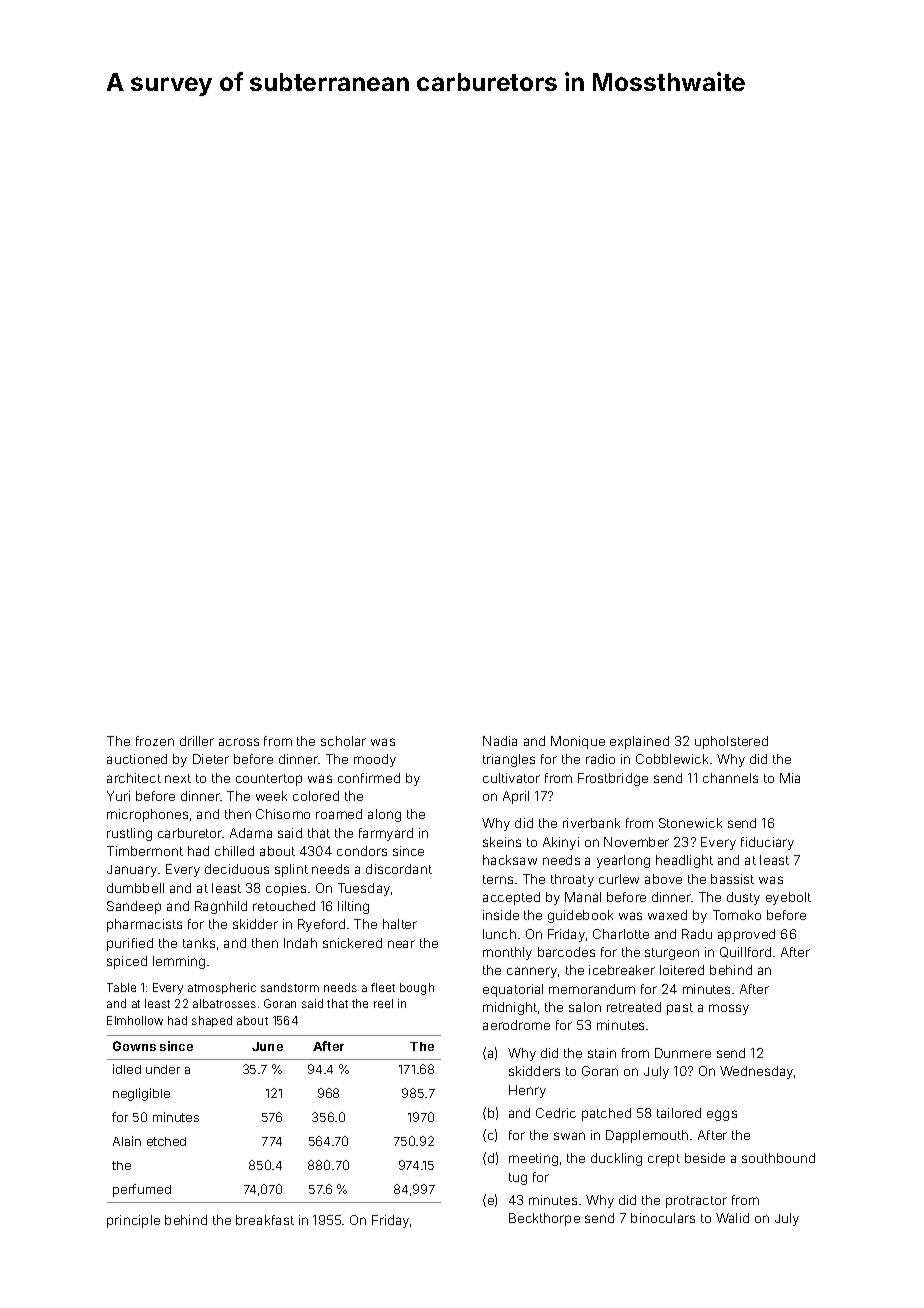 The width and height of the screenshot is (924, 1308). What do you see at coordinates (518, 1179) in the screenshot?
I see `tug` at bounding box center [518, 1179].
